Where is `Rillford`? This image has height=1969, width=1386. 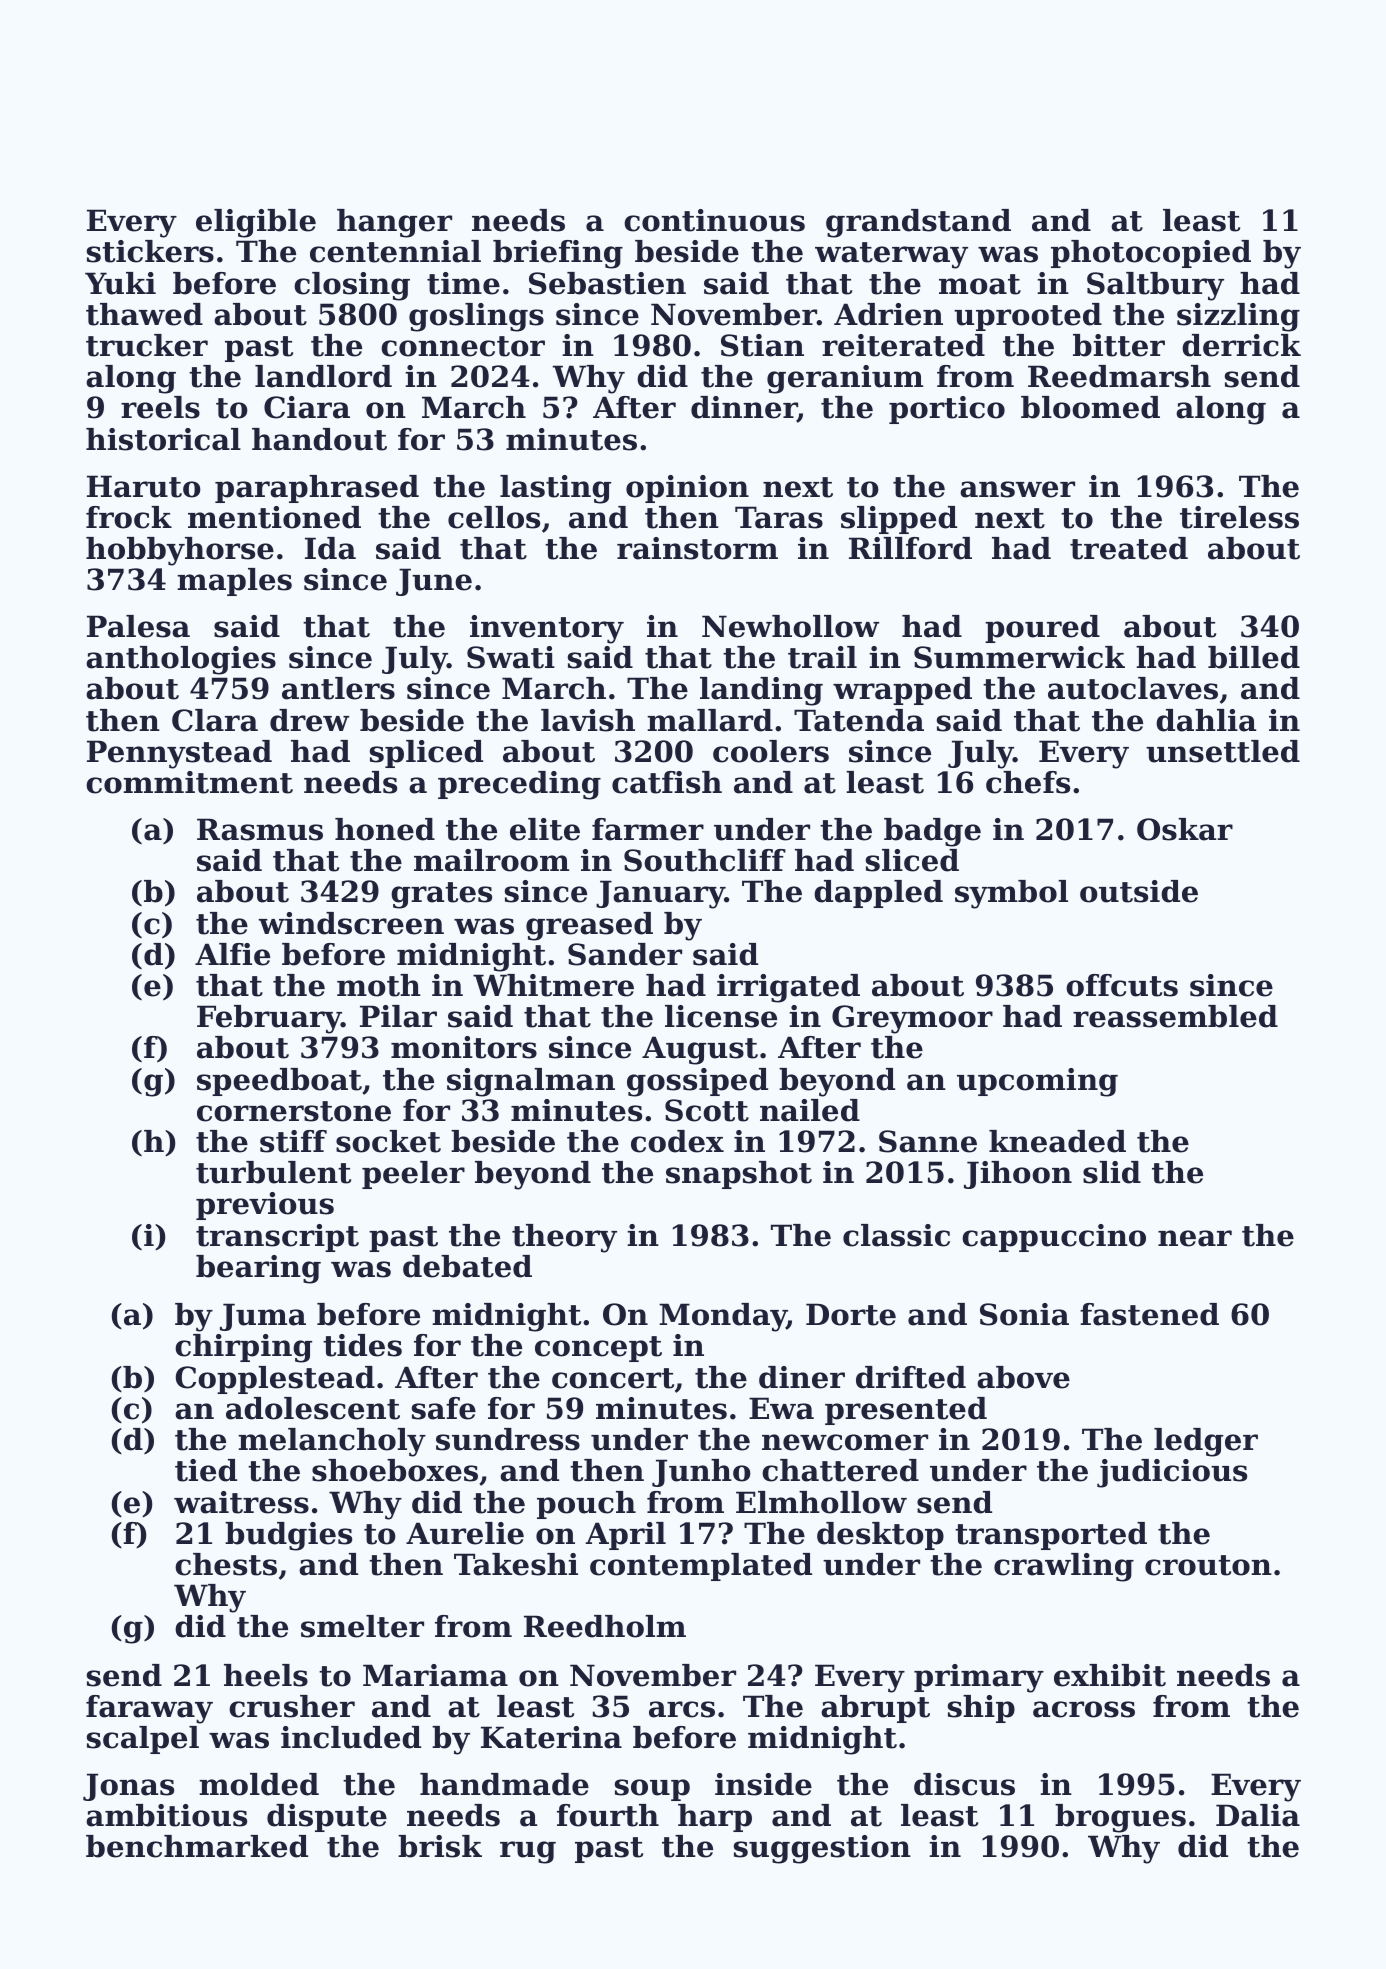 Rillford is located at coordinates (910, 548).
